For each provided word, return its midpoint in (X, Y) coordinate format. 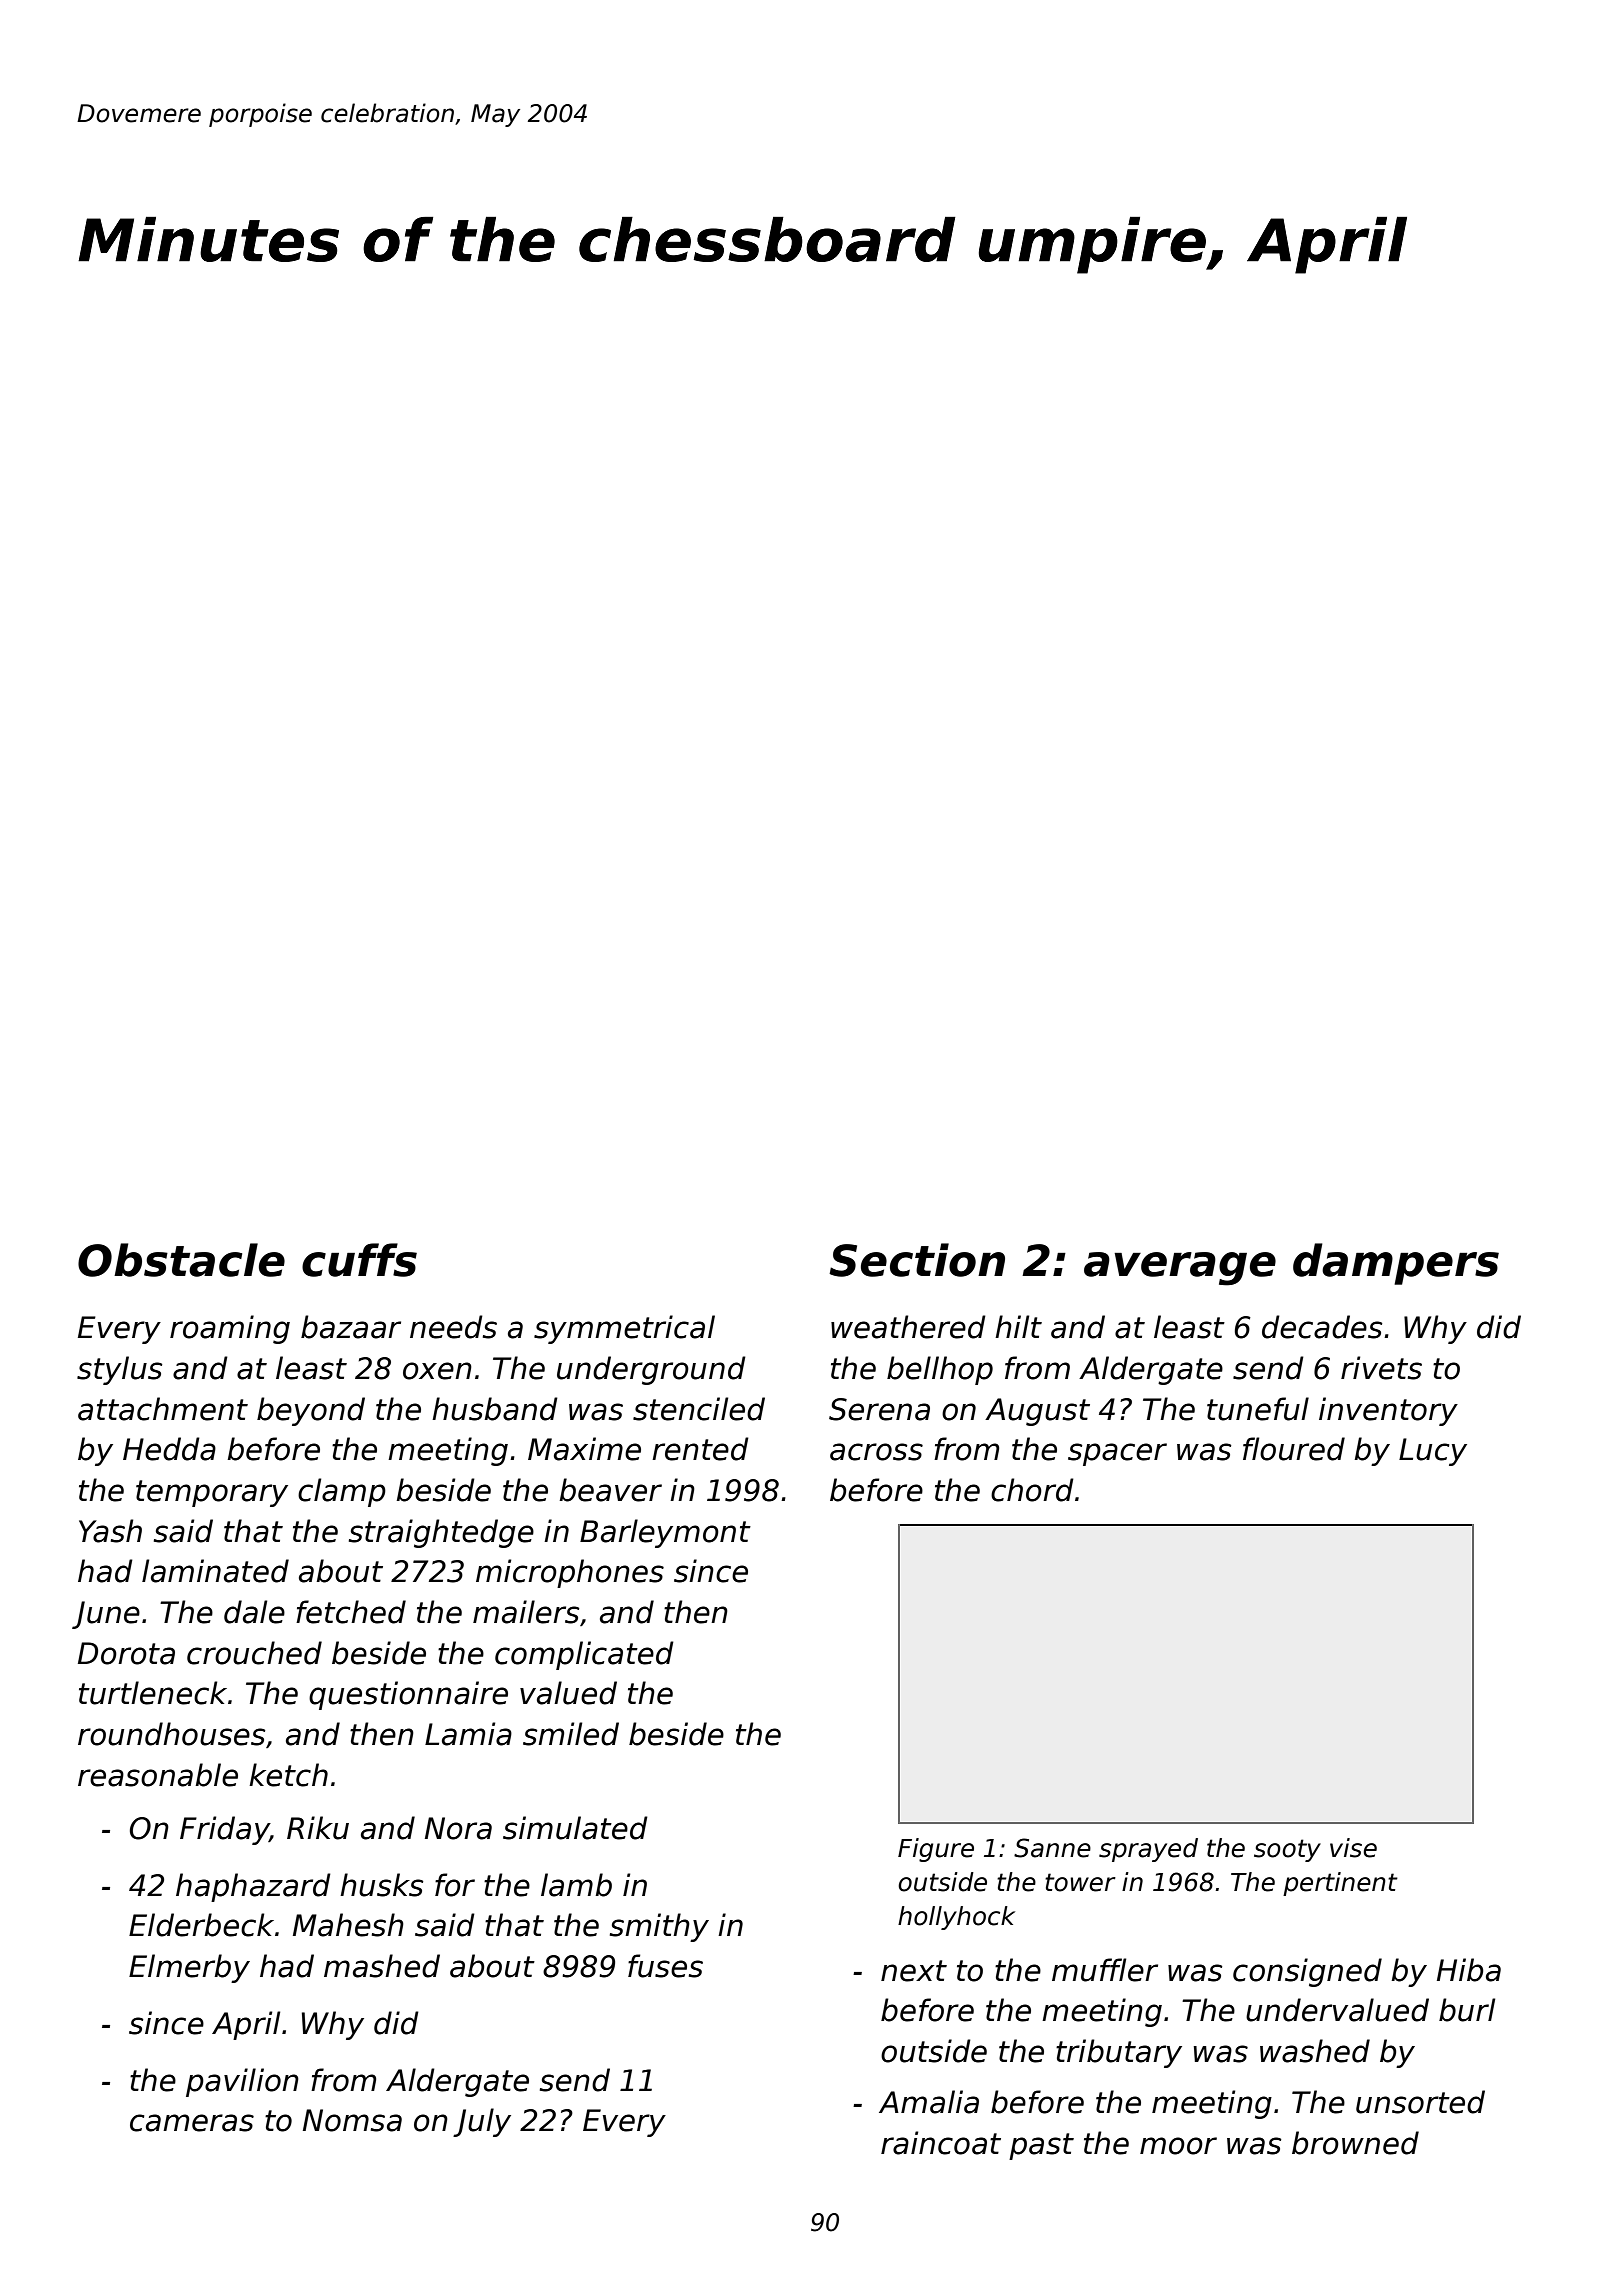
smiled (571, 1734)
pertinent (1340, 1884)
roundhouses (172, 1734)
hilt (1018, 1326)
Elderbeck (201, 1925)
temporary (212, 1493)
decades (1322, 1327)
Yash (110, 1531)
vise (1353, 1848)
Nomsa (352, 2120)
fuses (665, 1966)
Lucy (1433, 1452)
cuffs (359, 1260)
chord (1032, 1490)
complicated (584, 1655)
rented (700, 1449)
